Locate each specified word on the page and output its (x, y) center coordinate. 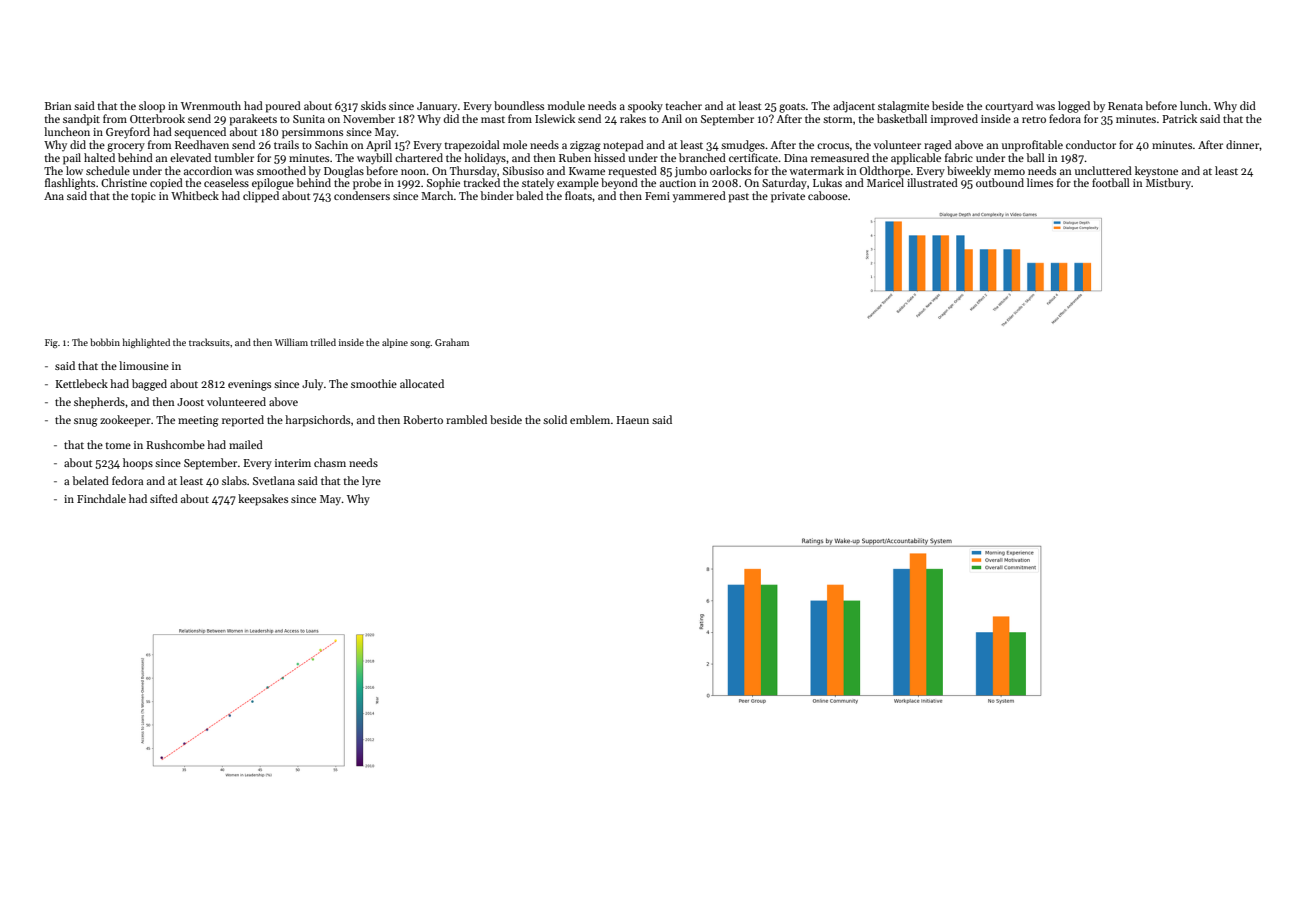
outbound (1000, 182)
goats (792, 108)
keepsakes (263, 500)
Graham (452, 342)
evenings (249, 385)
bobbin (105, 342)
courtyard (1009, 107)
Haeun (632, 420)
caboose (828, 195)
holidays (485, 158)
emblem (590, 419)
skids (373, 105)
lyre (371, 482)
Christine (124, 182)
